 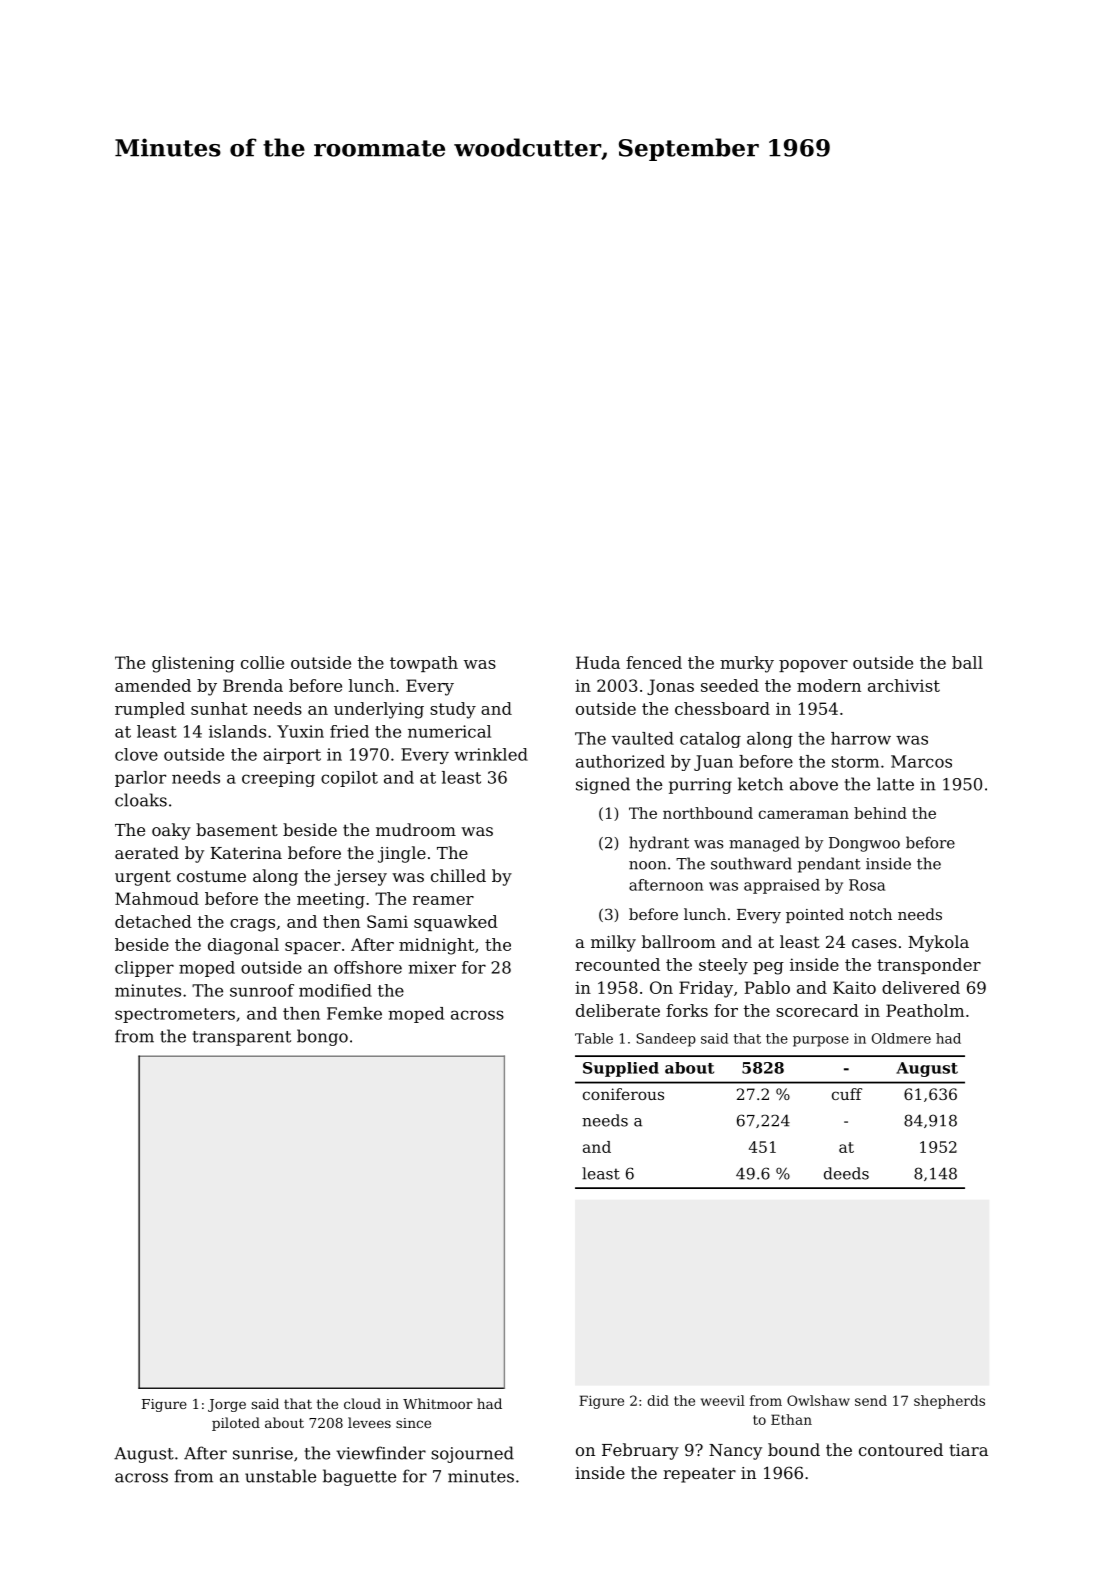 I want to click on mixer, so click(x=432, y=967).
